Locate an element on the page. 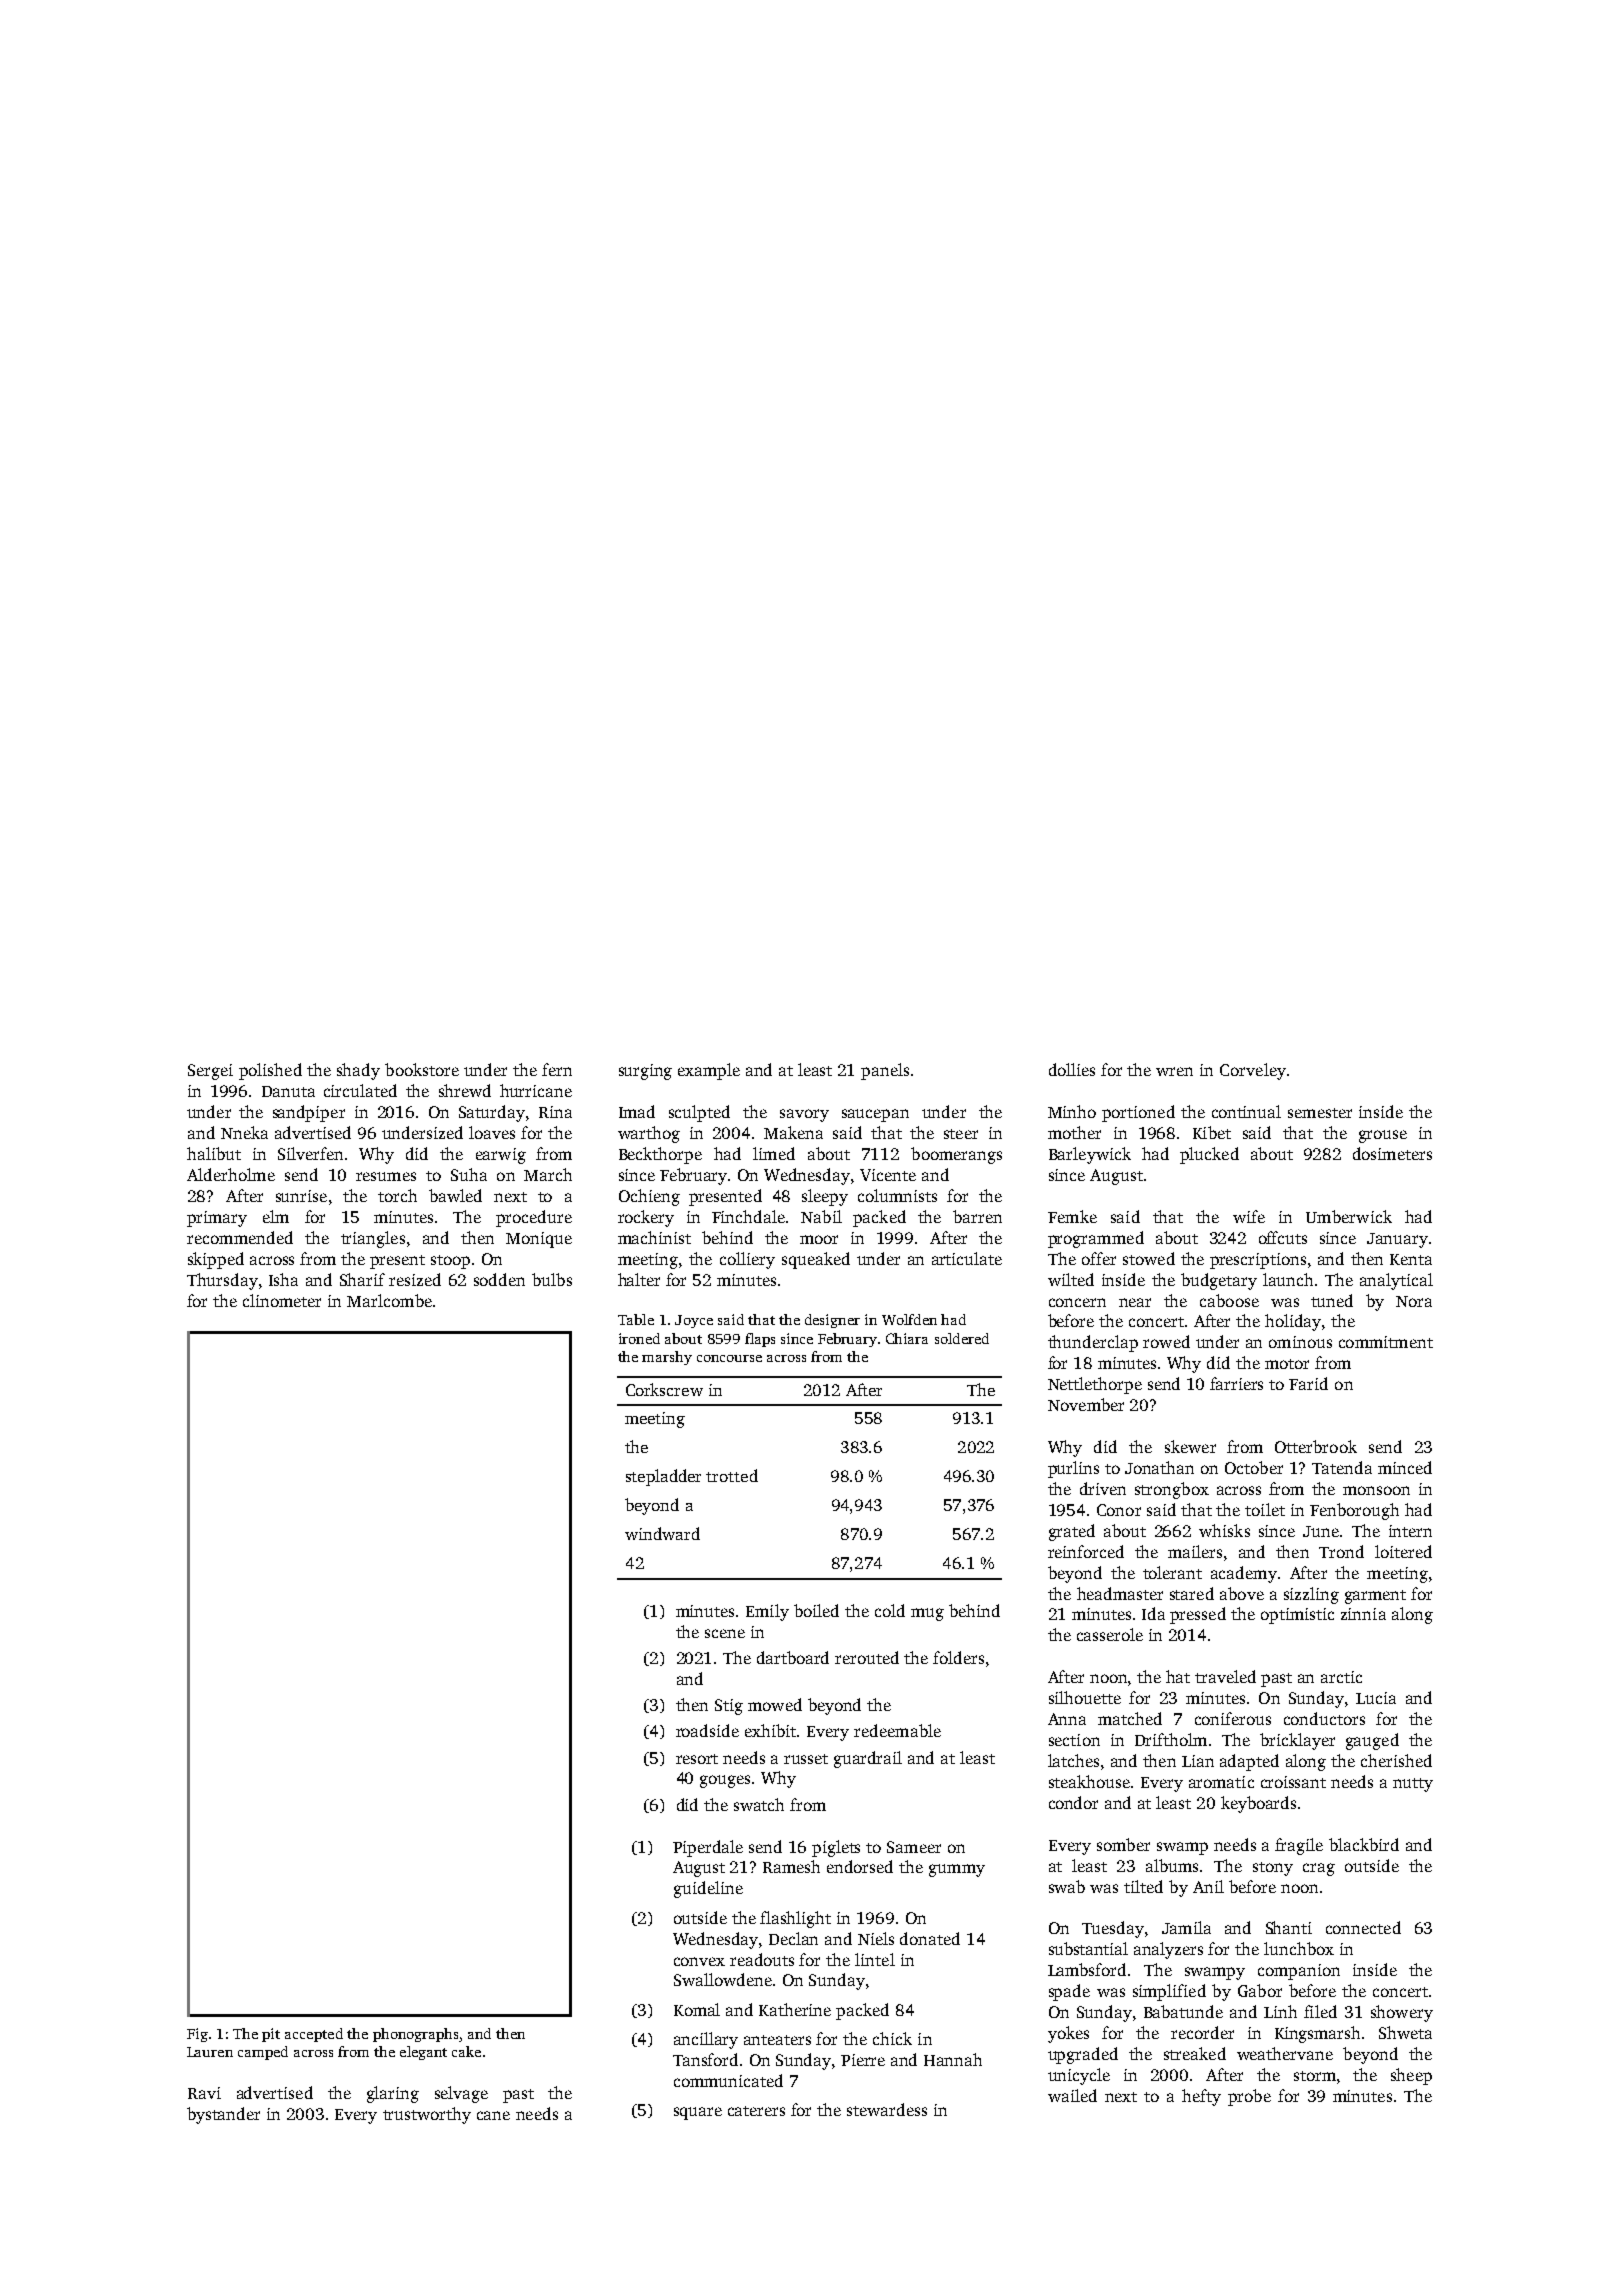 This page has width=1620, height=2292. phonographs is located at coordinates (415, 2035).
